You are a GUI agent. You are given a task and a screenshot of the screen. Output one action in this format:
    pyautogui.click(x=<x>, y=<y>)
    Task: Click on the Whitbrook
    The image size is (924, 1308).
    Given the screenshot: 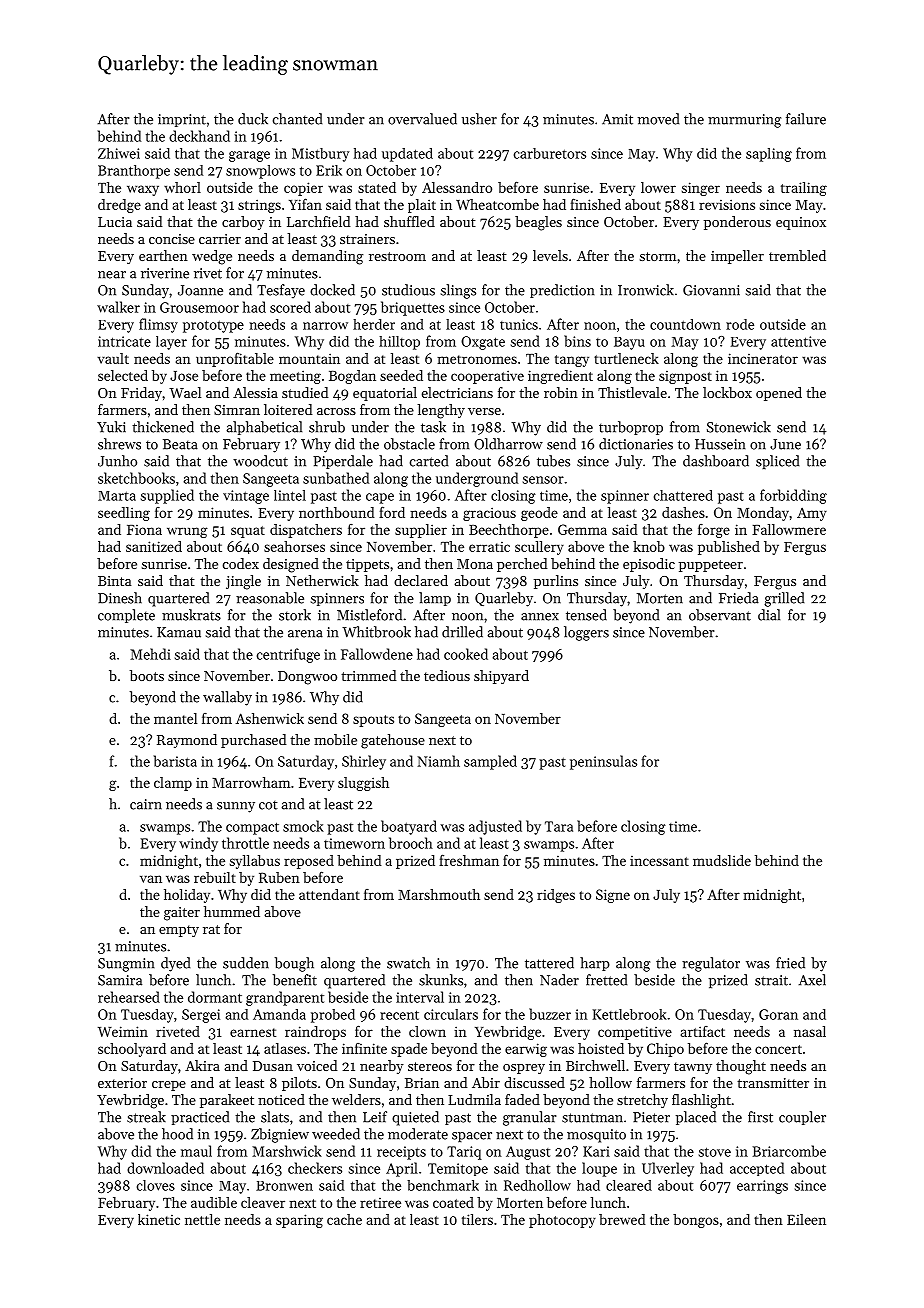 What is the action you would take?
    pyautogui.click(x=376, y=632)
